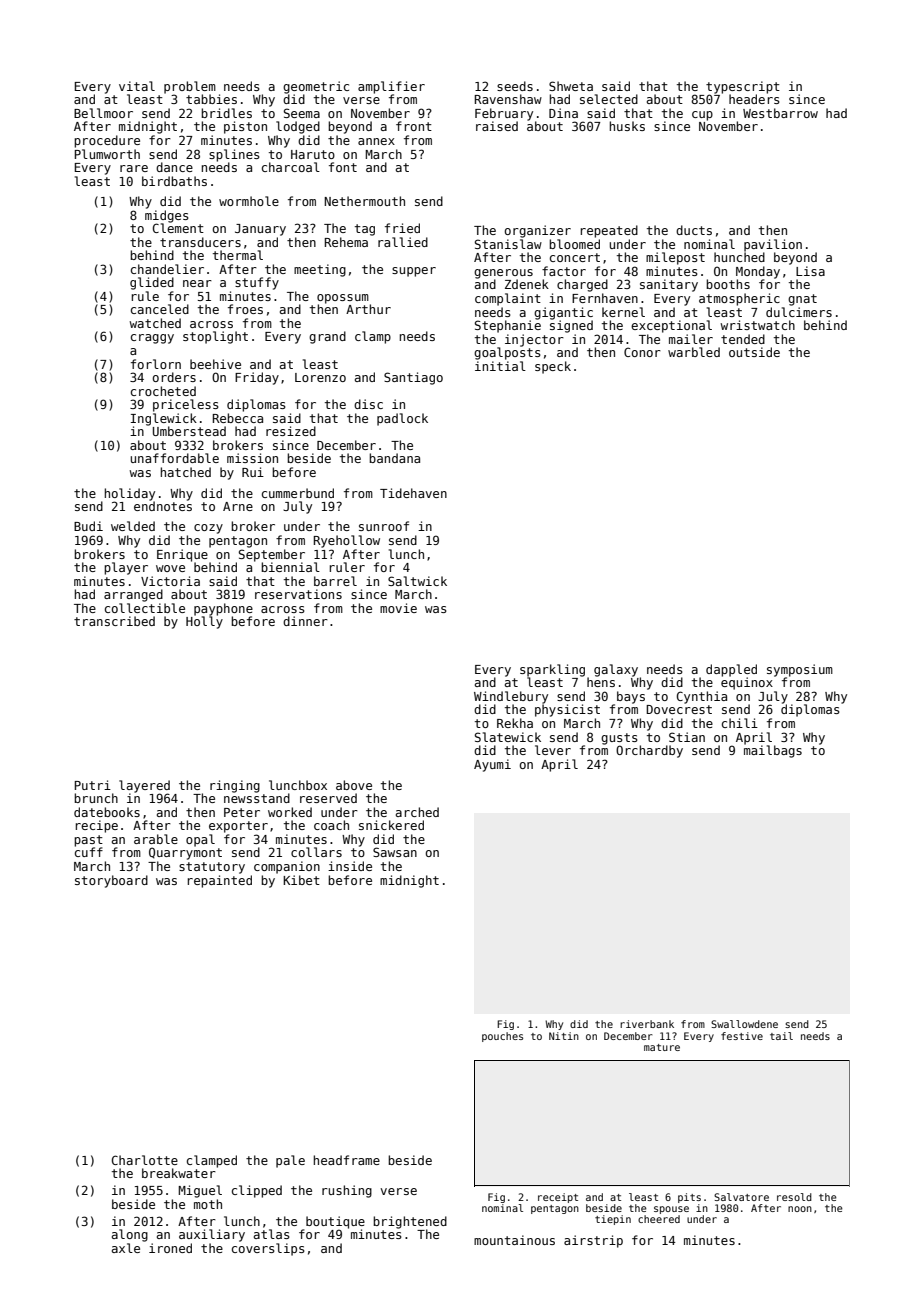 The width and height of the page is (924, 1308). I want to click on layered, so click(144, 786).
